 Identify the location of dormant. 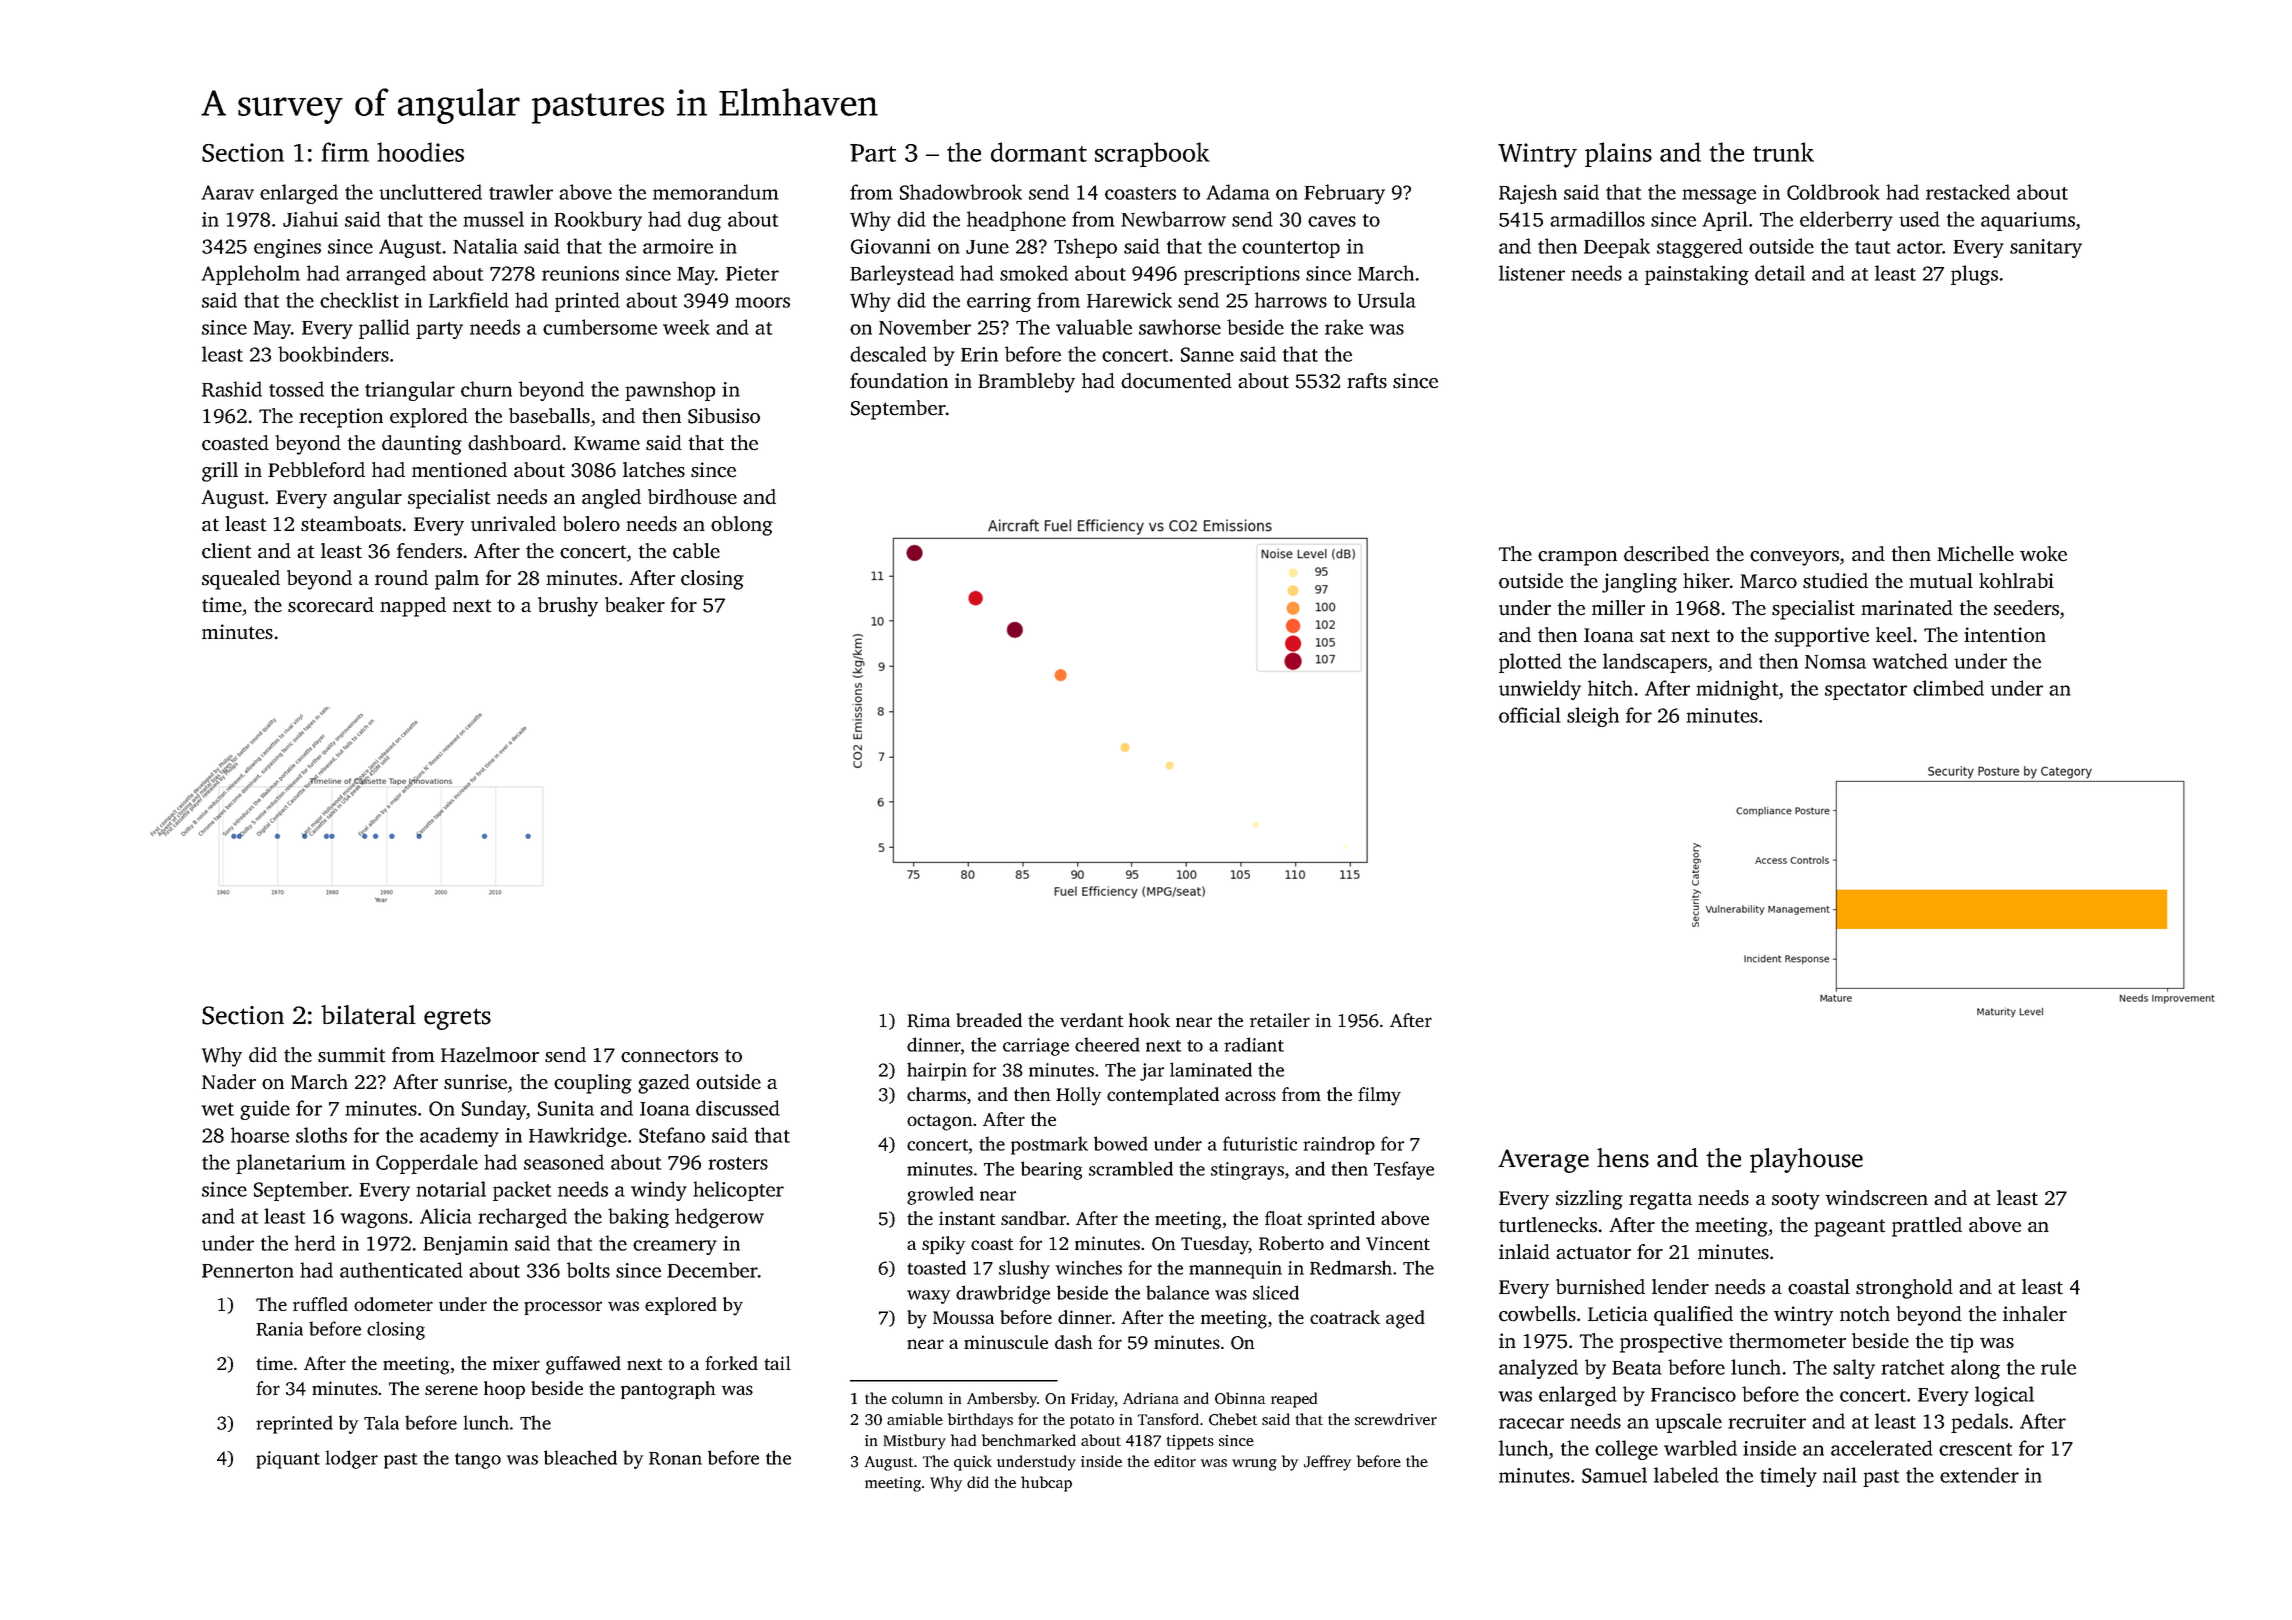
(1039, 152).
